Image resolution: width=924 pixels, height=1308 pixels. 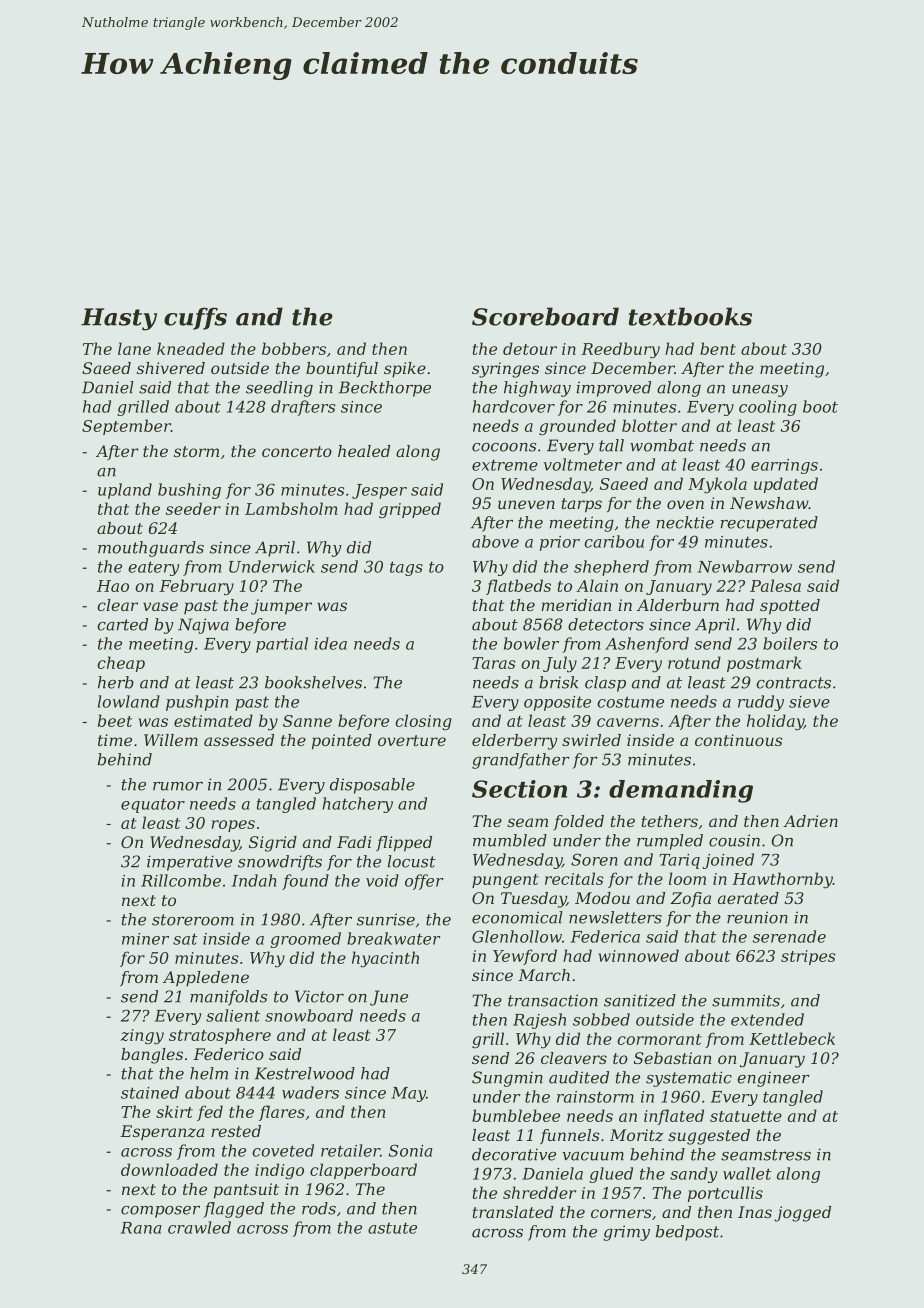 I want to click on Scoreboard, so click(x=545, y=316).
